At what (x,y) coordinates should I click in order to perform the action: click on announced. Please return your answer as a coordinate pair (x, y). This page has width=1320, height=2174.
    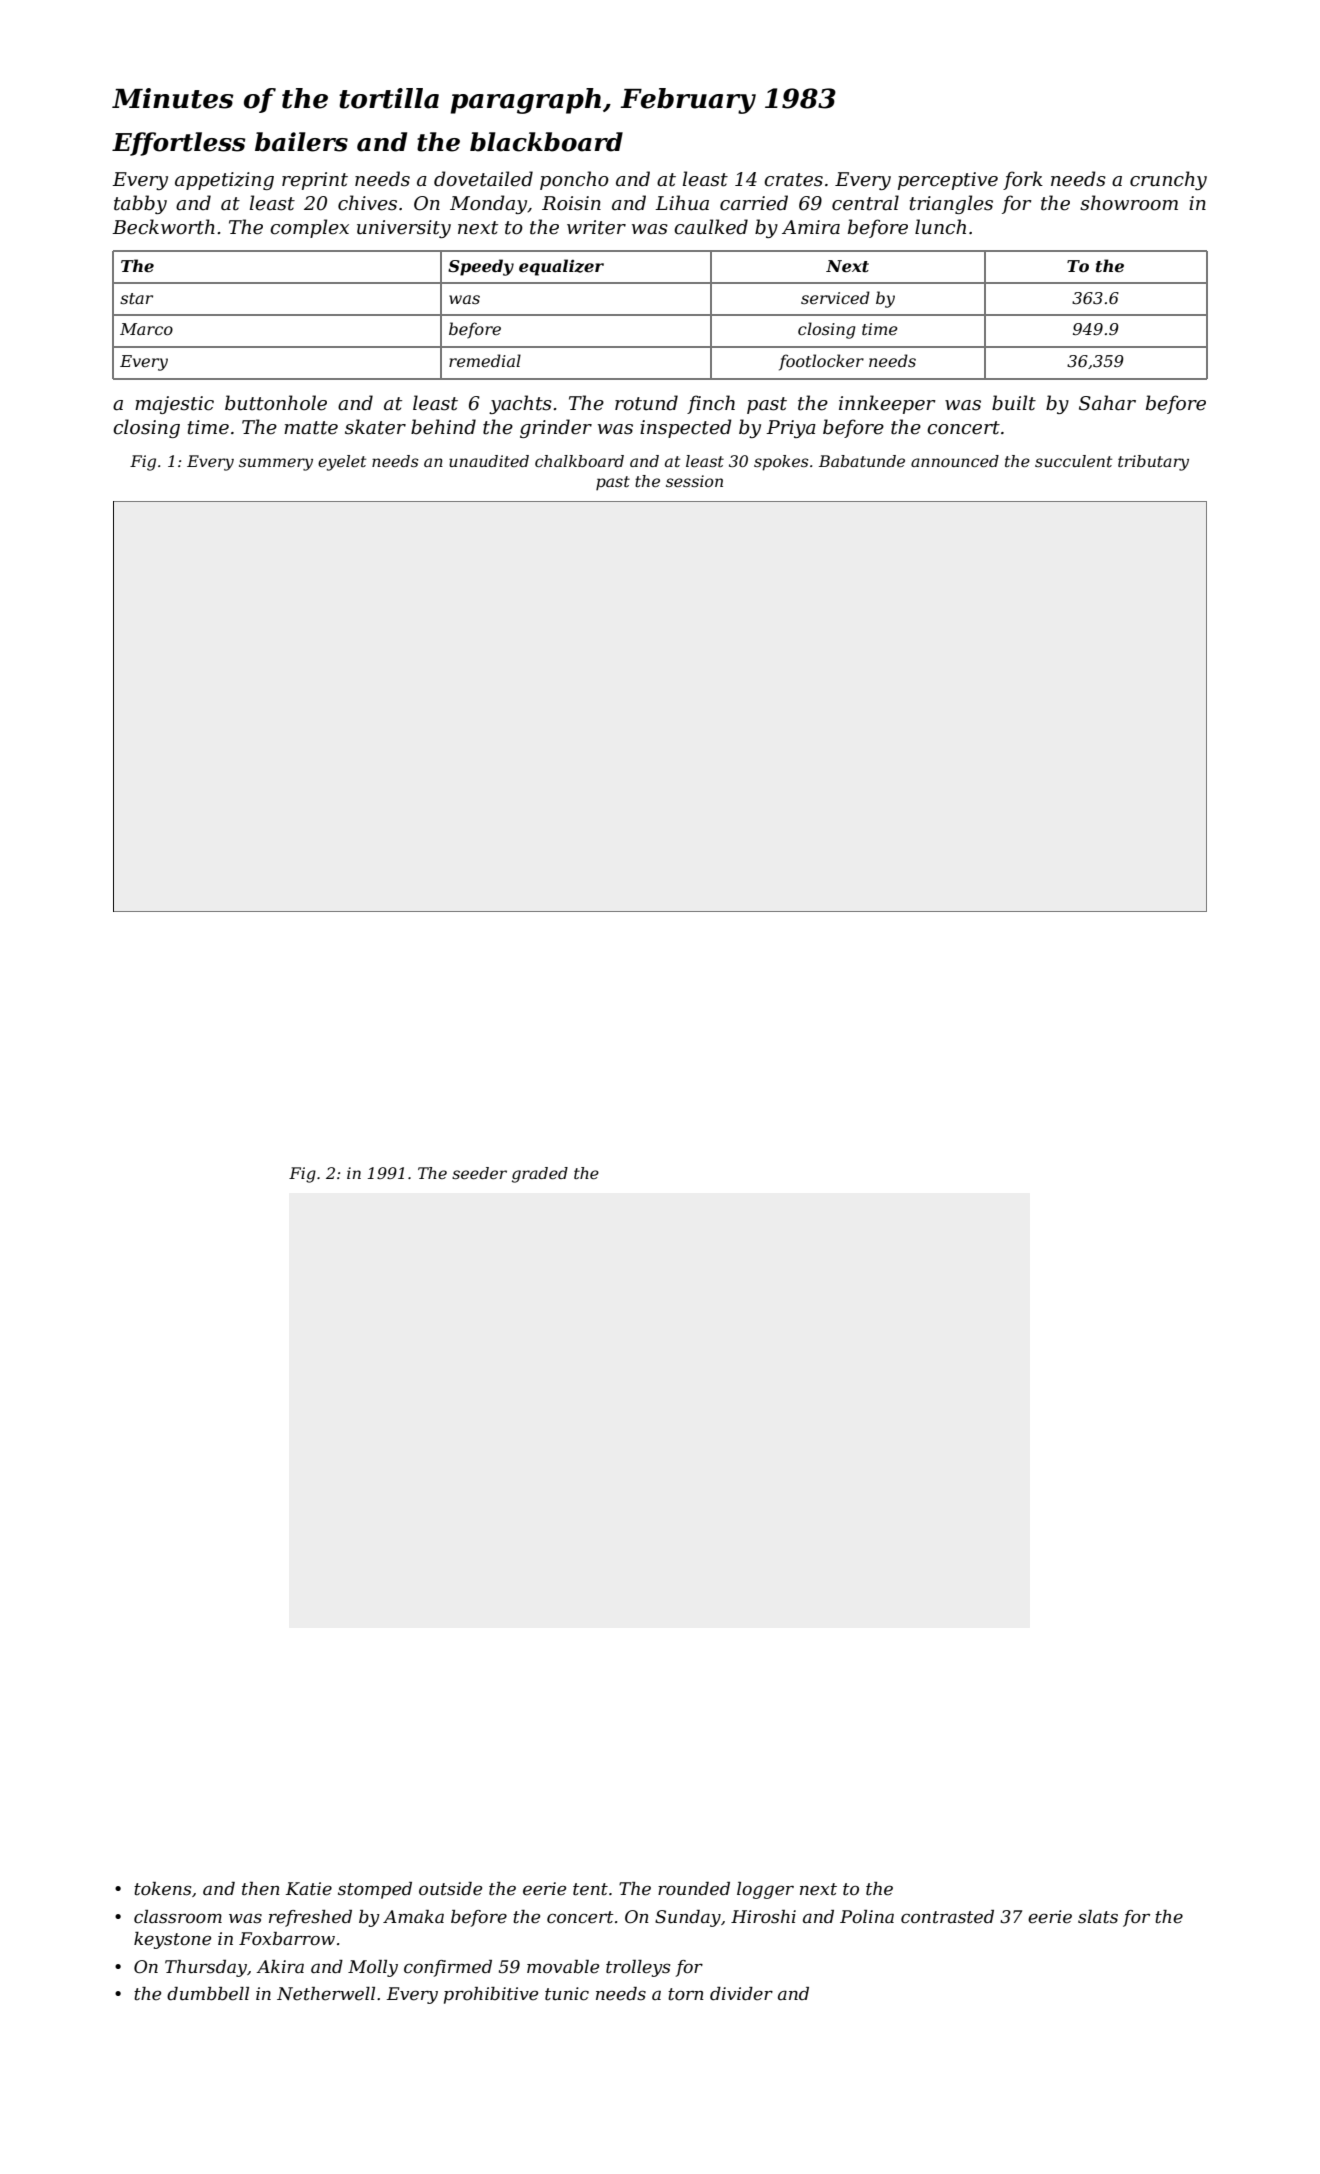
    Looking at the image, I should click on (955, 461).
